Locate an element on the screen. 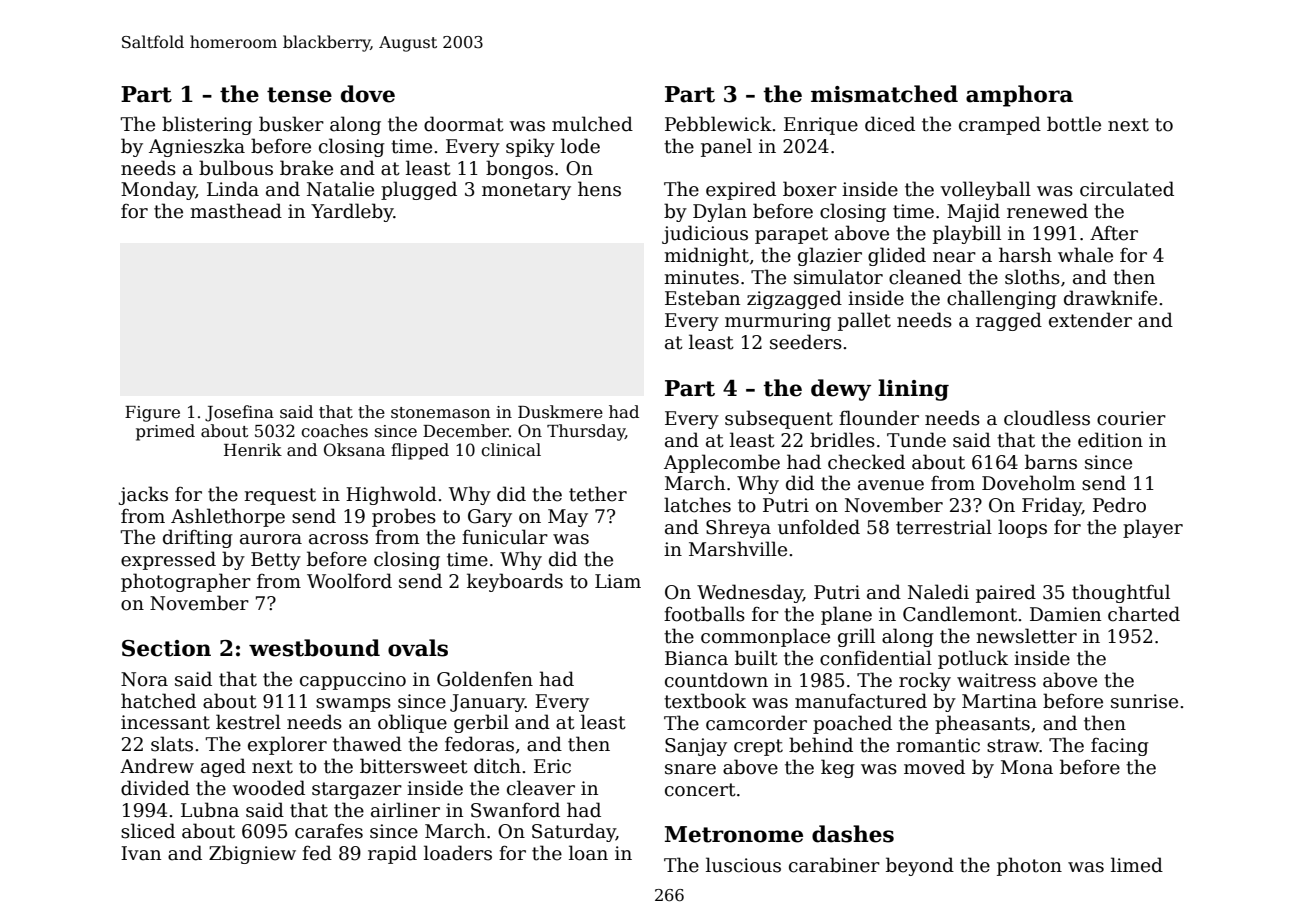  Mona is located at coordinates (1027, 767).
